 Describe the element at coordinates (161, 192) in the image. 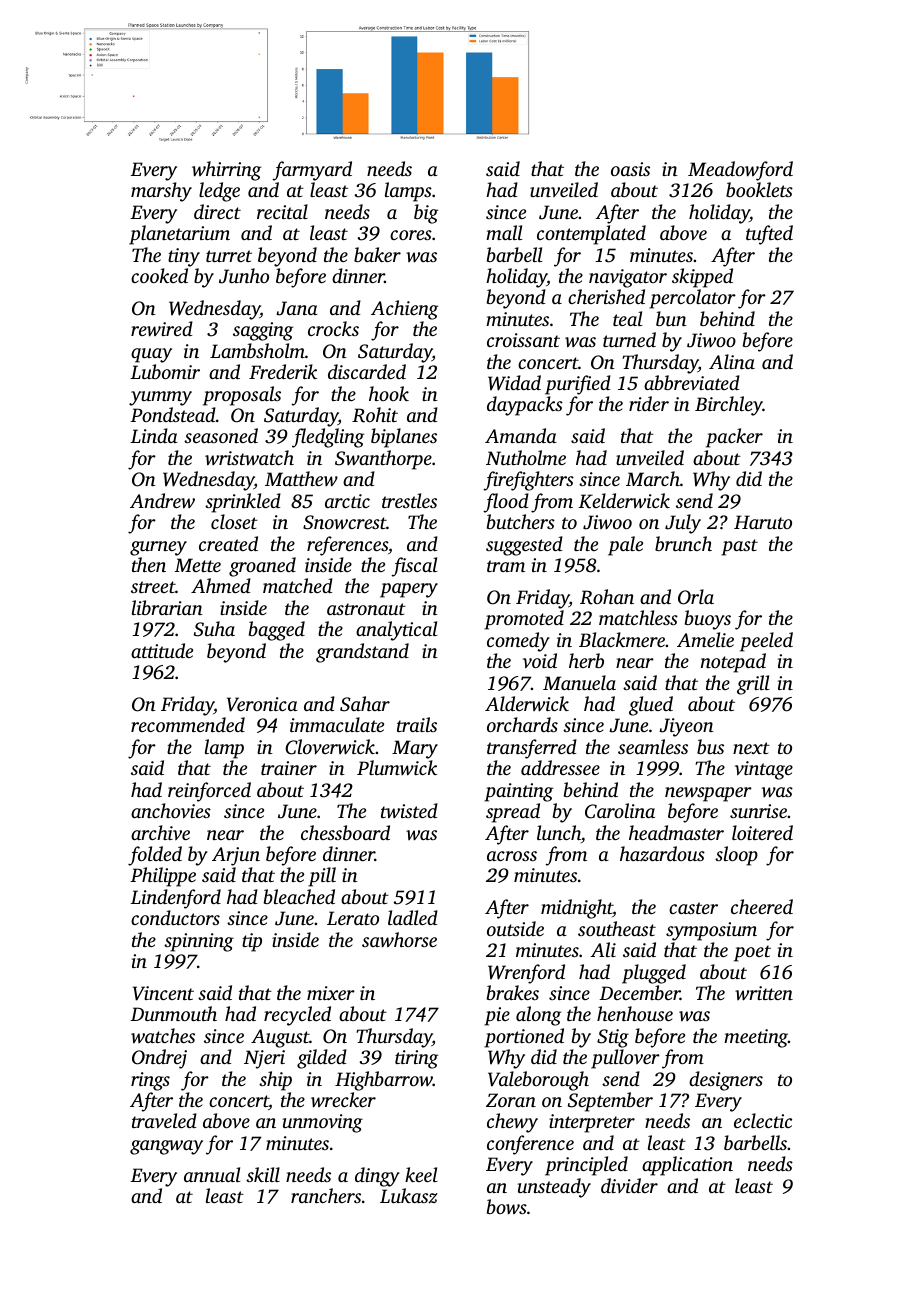

I see `marshy` at that location.
